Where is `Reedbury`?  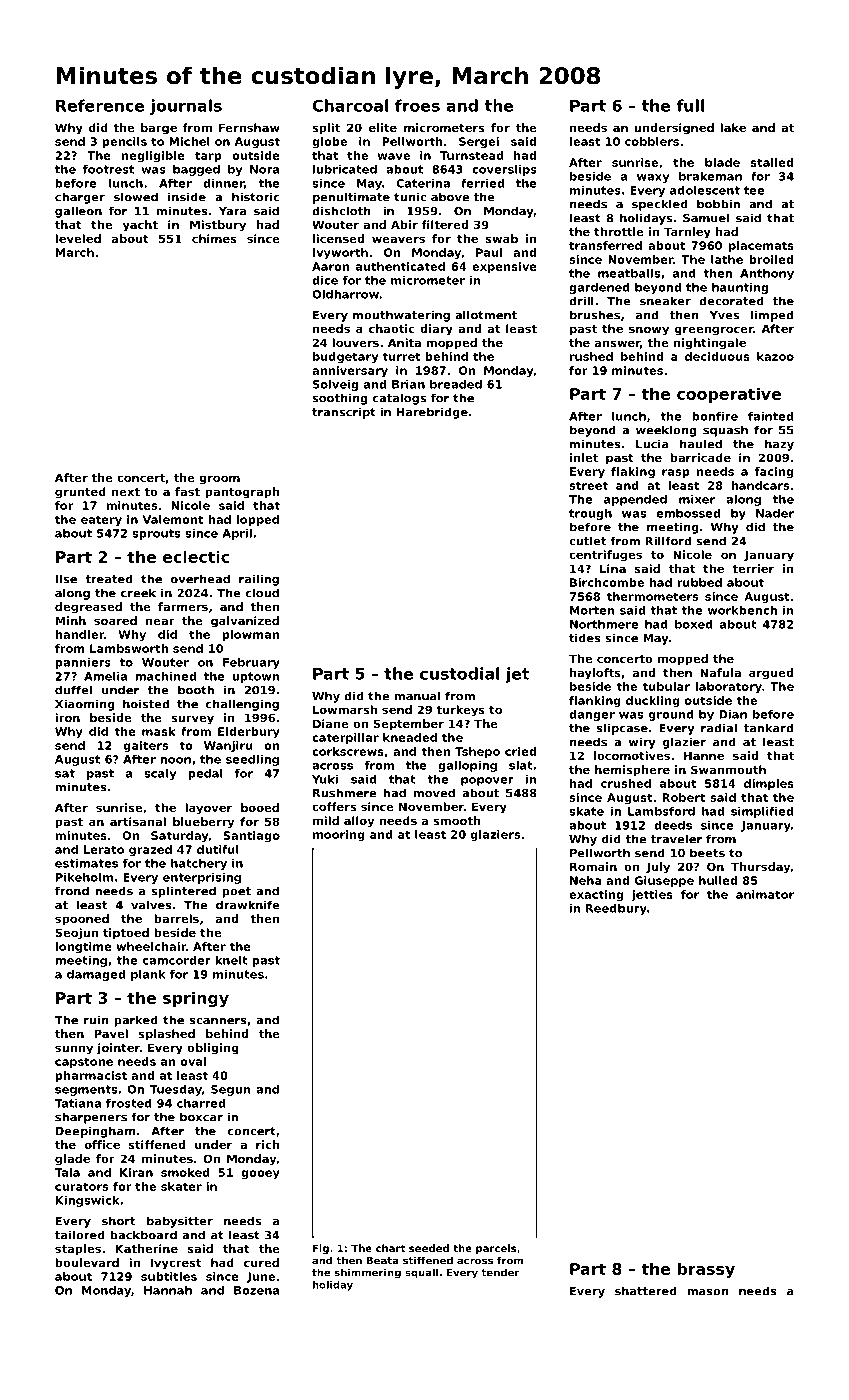
Reedbury is located at coordinates (616, 909).
